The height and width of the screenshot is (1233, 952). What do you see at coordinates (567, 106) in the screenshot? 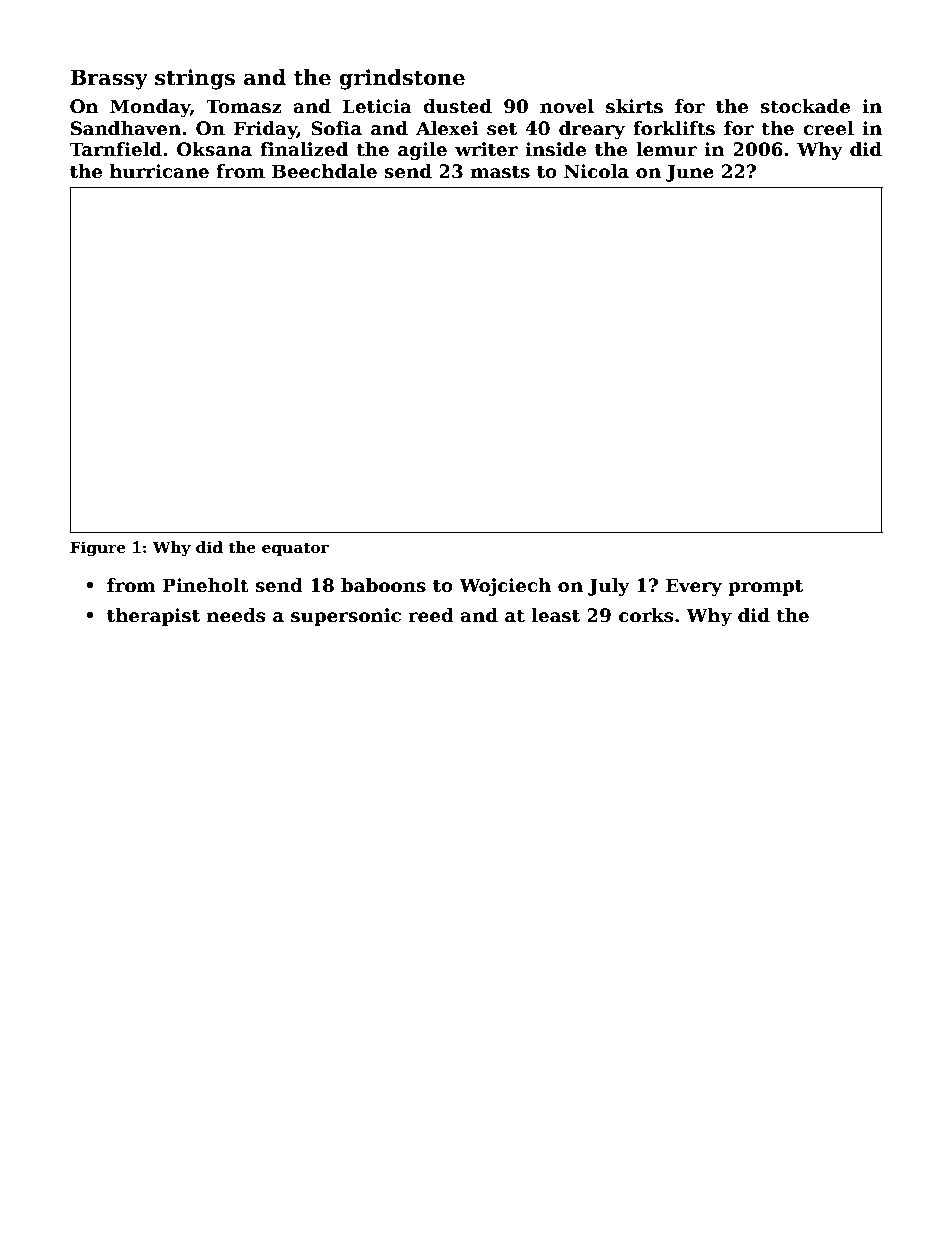
I see `novel` at bounding box center [567, 106].
